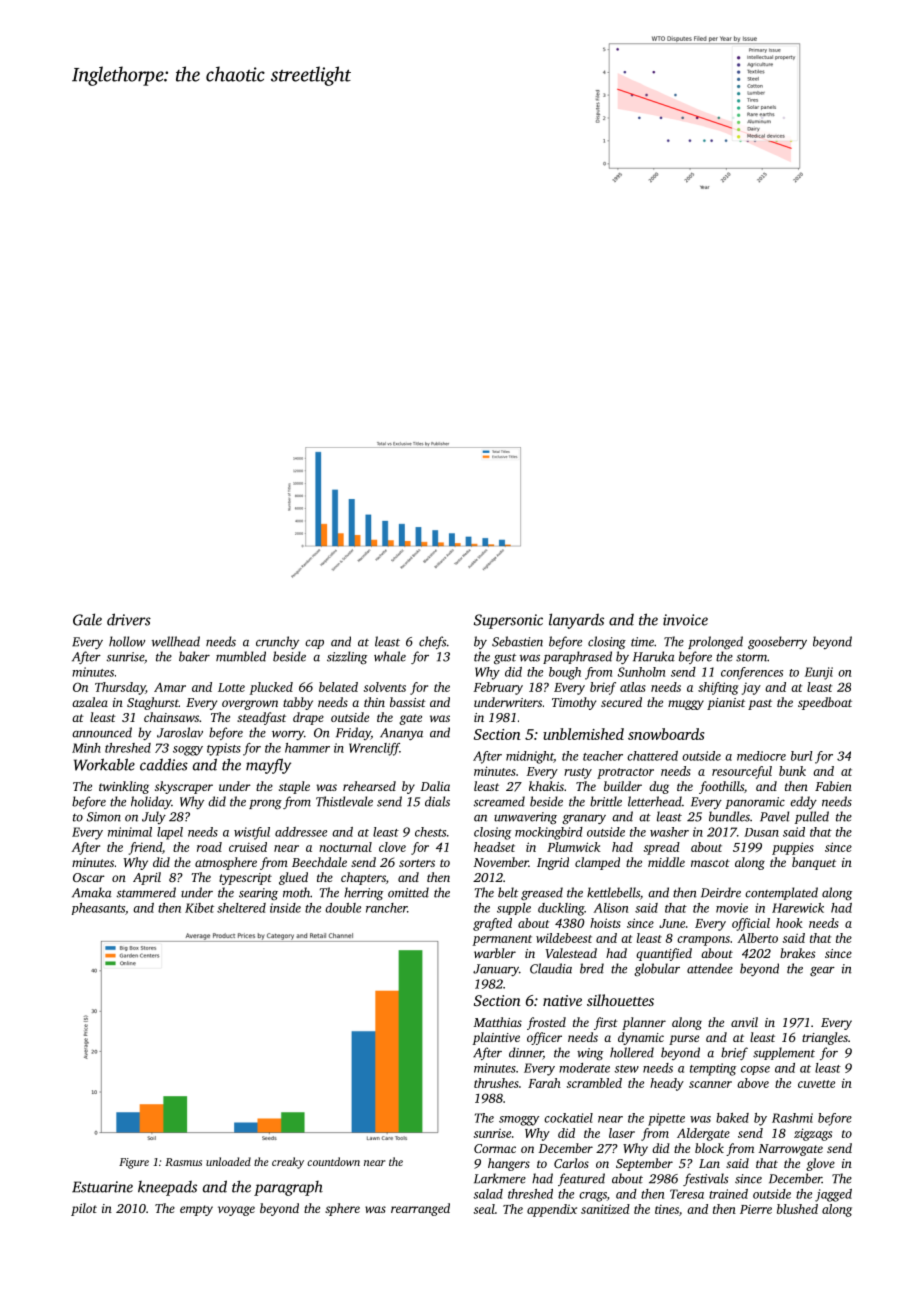  What do you see at coordinates (703, 941) in the image?
I see `crampons` at bounding box center [703, 941].
